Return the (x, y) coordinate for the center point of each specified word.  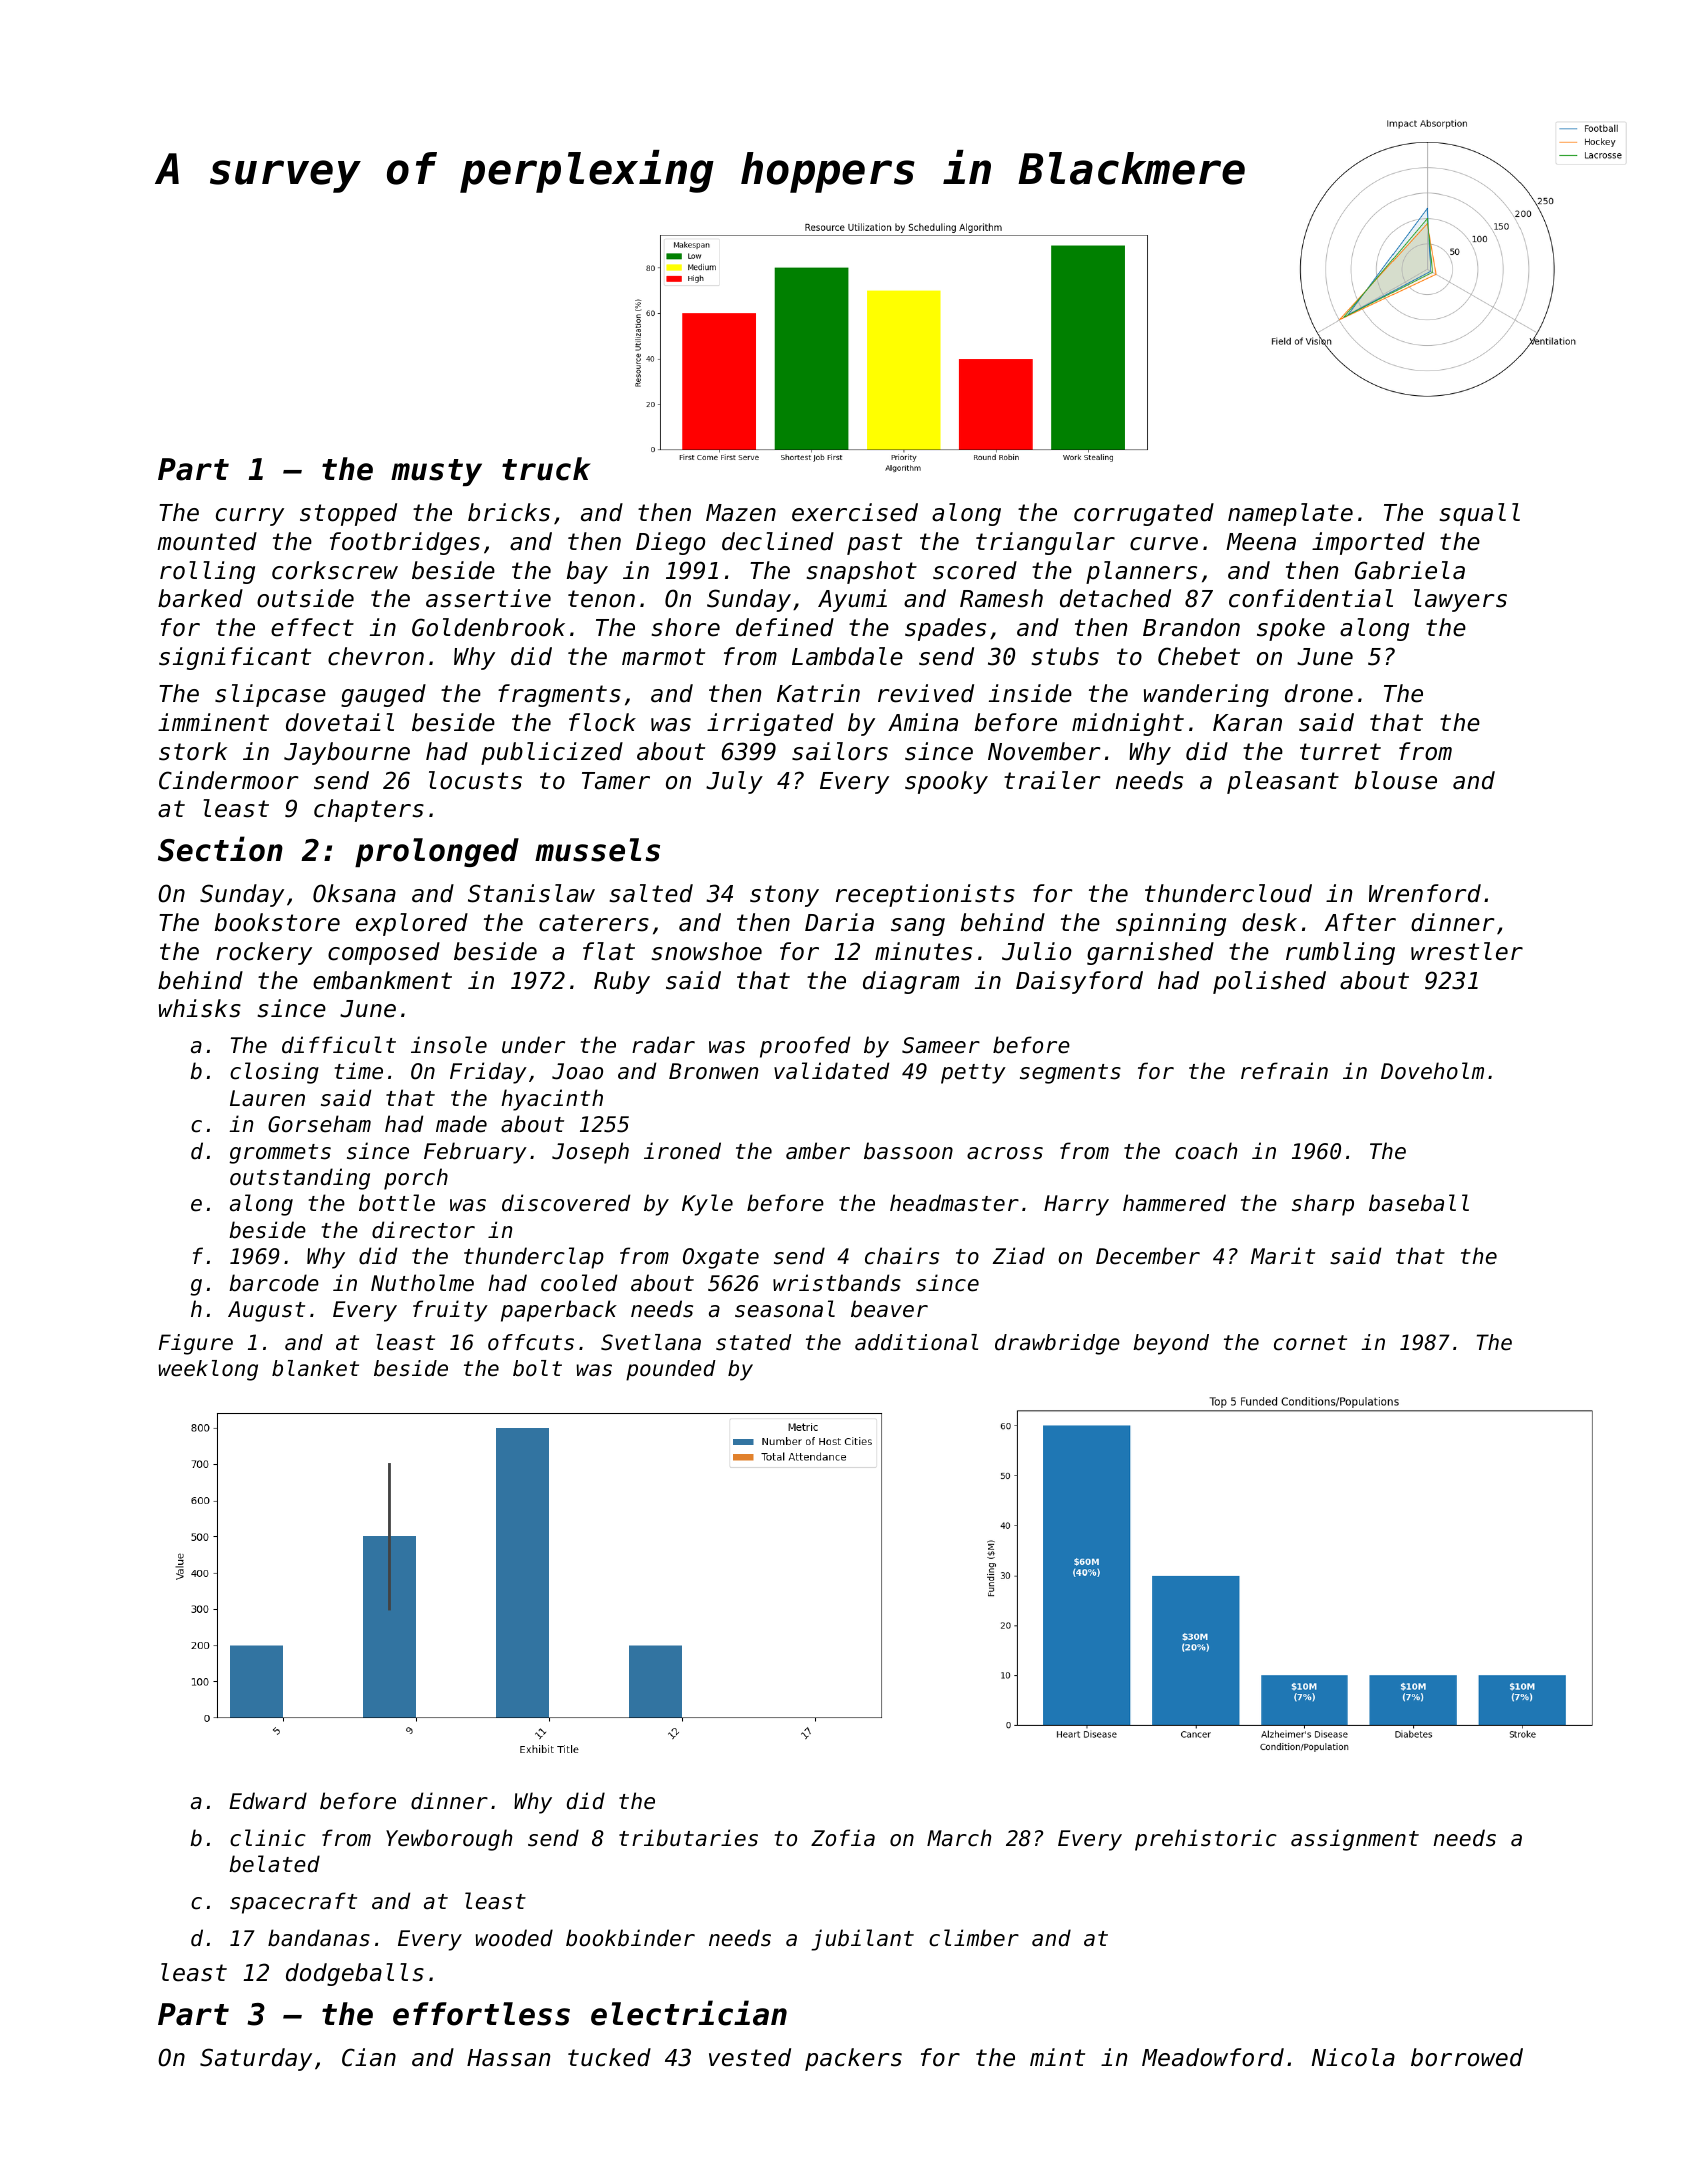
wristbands (837, 1283)
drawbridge (1057, 1344)
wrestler (1467, 951)
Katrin (818, 693)
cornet (1310, 1343)
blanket (315, 1368)
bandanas (319, 1938)
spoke (1291, 629)
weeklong (208, 1370)
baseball (1419, 1203)
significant (235, 658)
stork (193, 751)
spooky (946, 782)
